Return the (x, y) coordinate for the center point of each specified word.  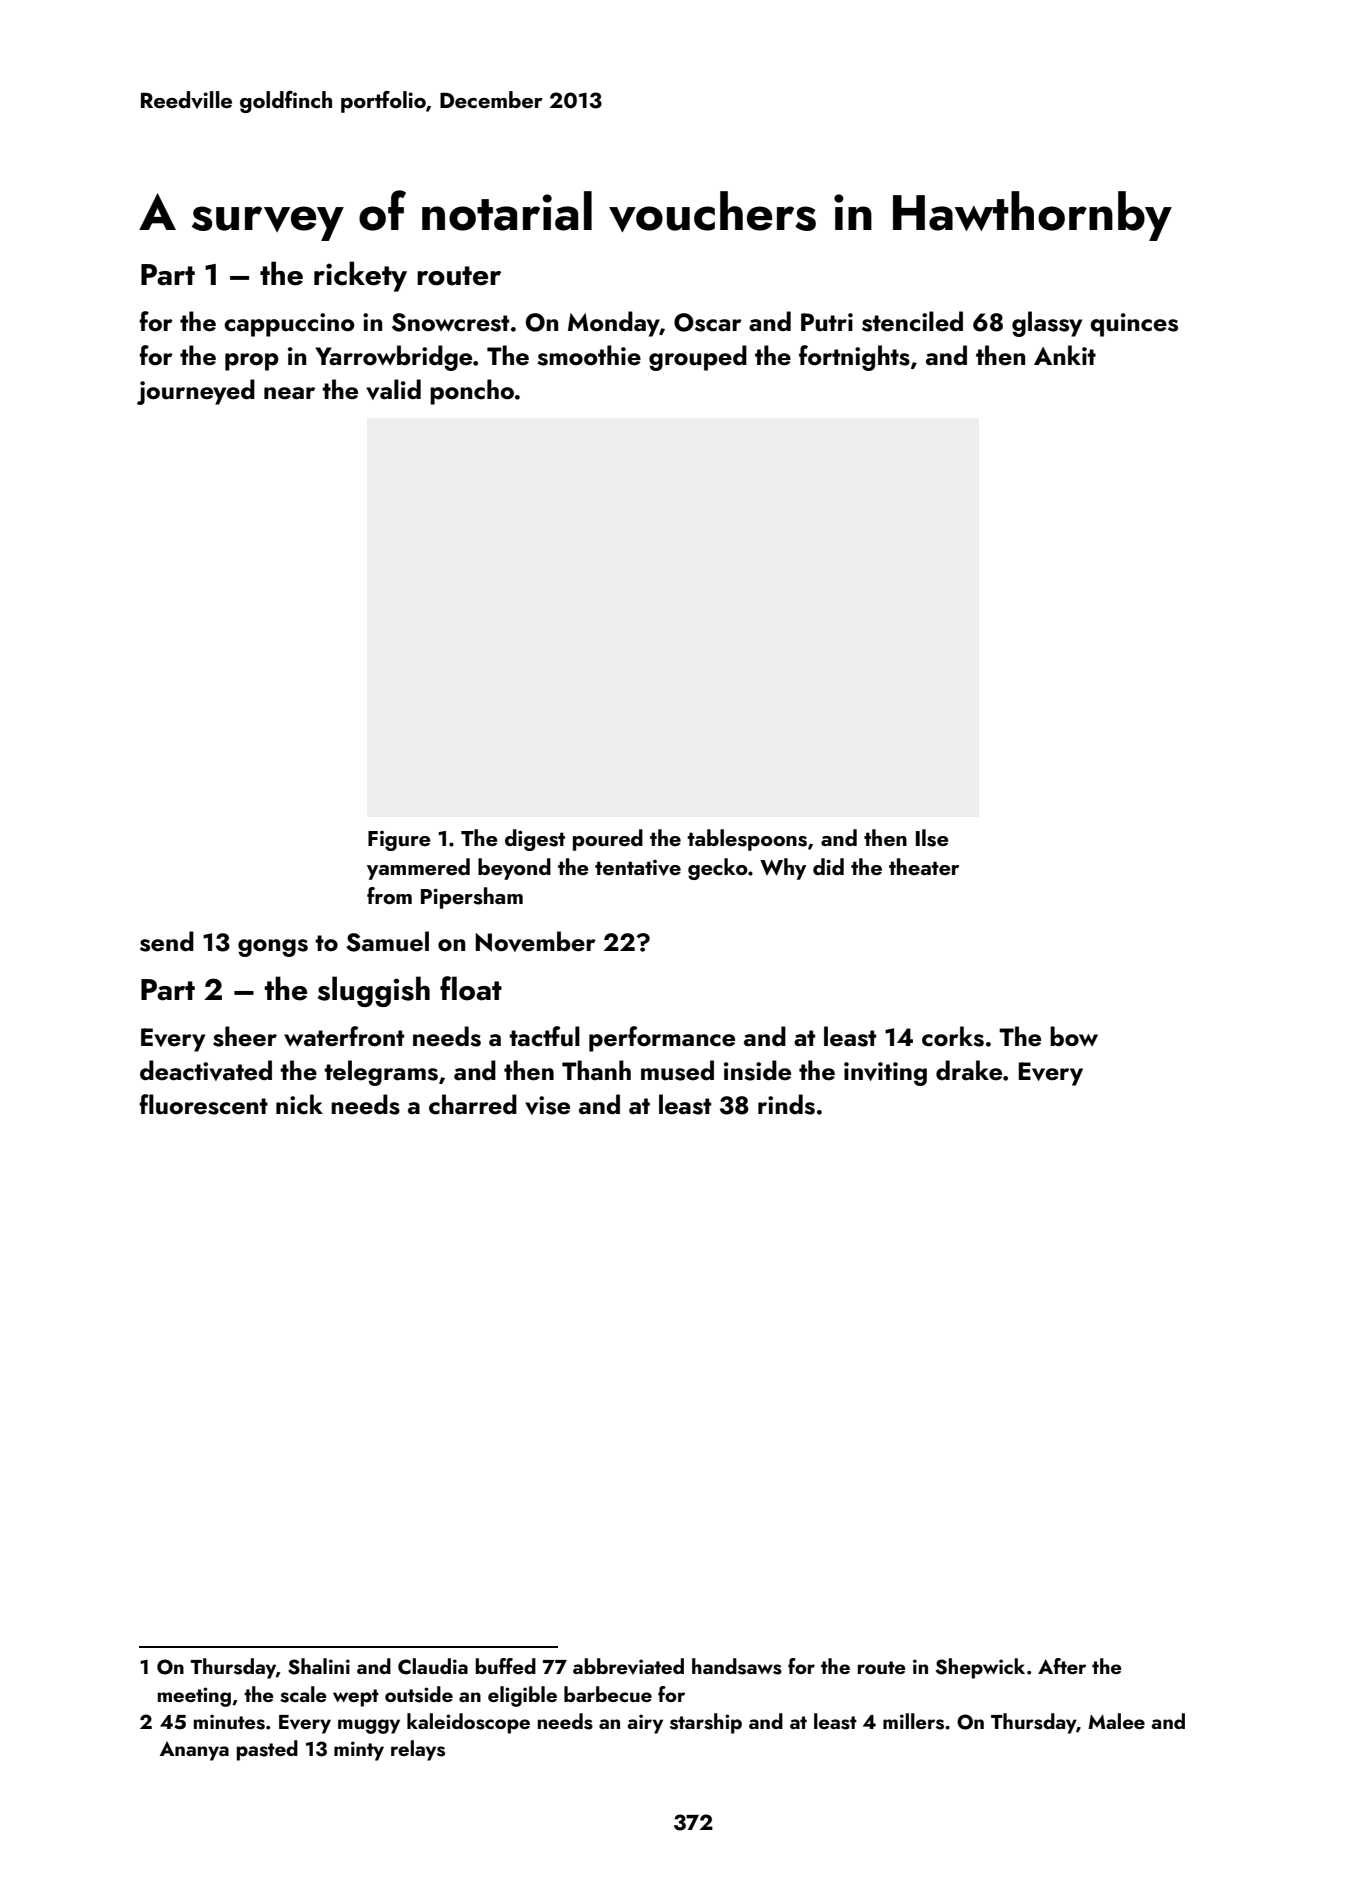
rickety (360, 276)
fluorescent (203, 1104)
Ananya (194, 1751)
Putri (827, 322)
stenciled (912, 321)
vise (547, 1105)
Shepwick (980, 1668)
